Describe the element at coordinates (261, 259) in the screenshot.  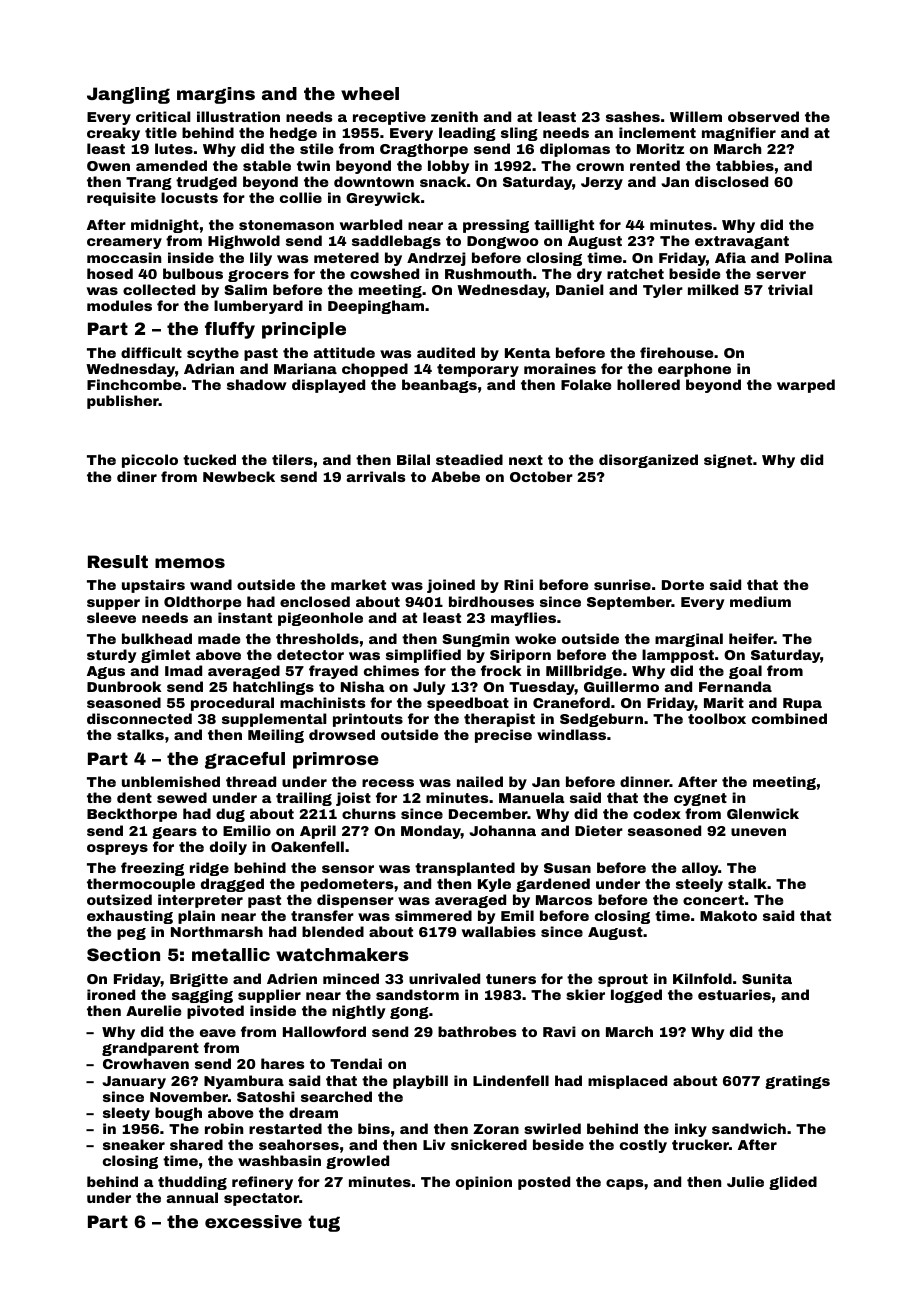
I see `lily` at that location.
